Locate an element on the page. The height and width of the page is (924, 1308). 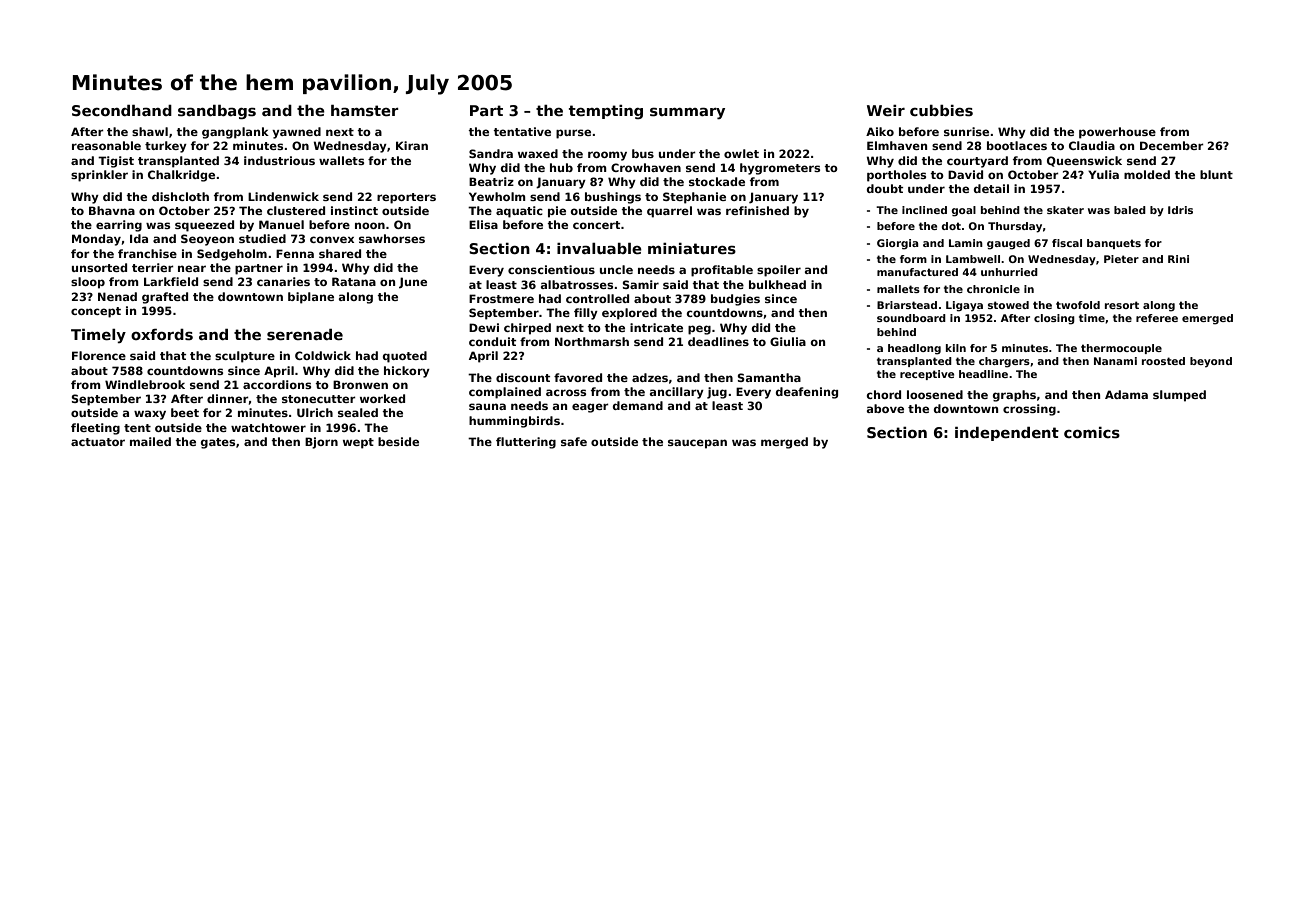
chirped is located at coordinates (527, 329).
